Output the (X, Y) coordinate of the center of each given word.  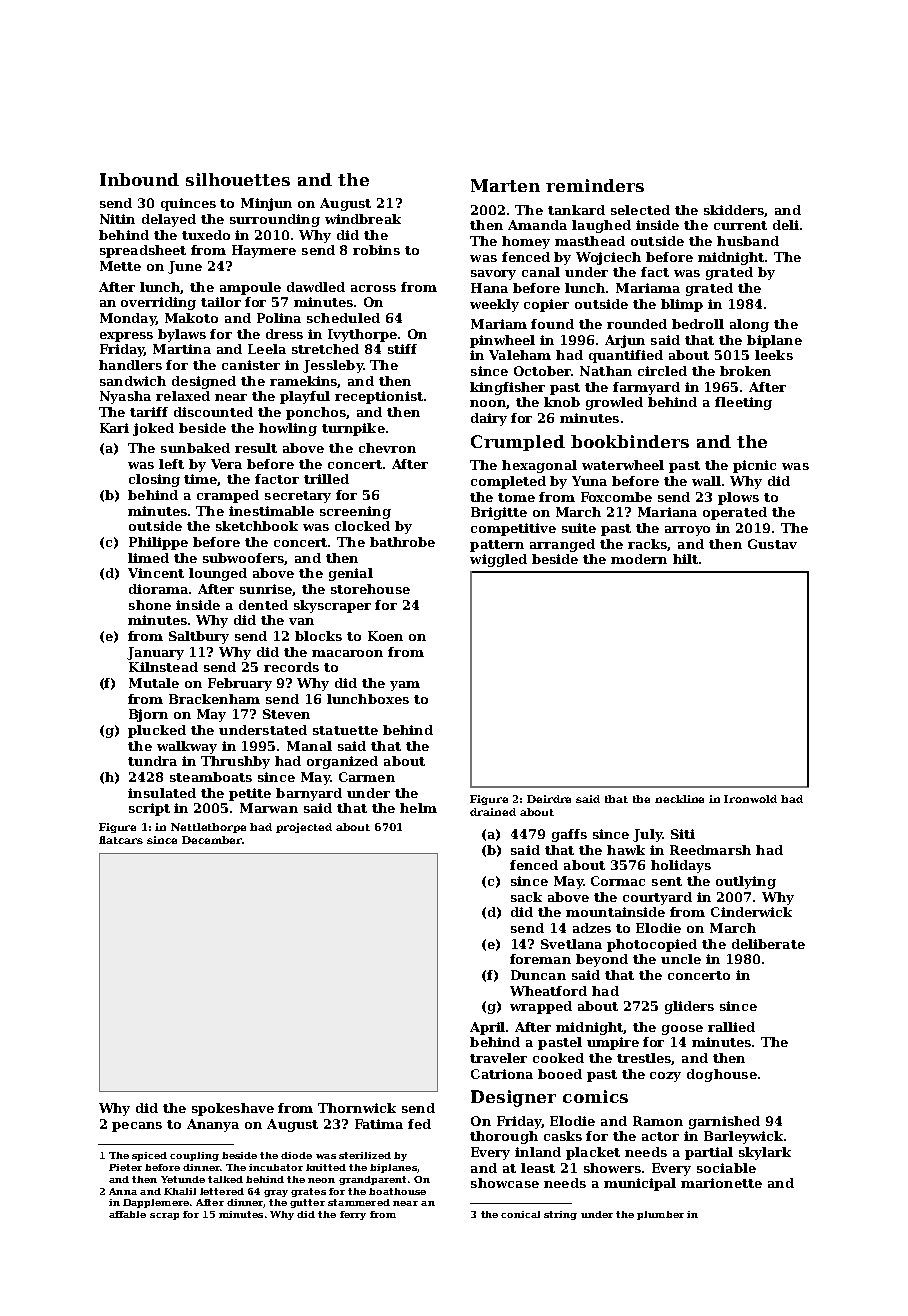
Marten (505, 185)
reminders (595, 185)
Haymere (264, 251)
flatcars (121, 840)
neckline (679, 799)
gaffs (569, 835)
